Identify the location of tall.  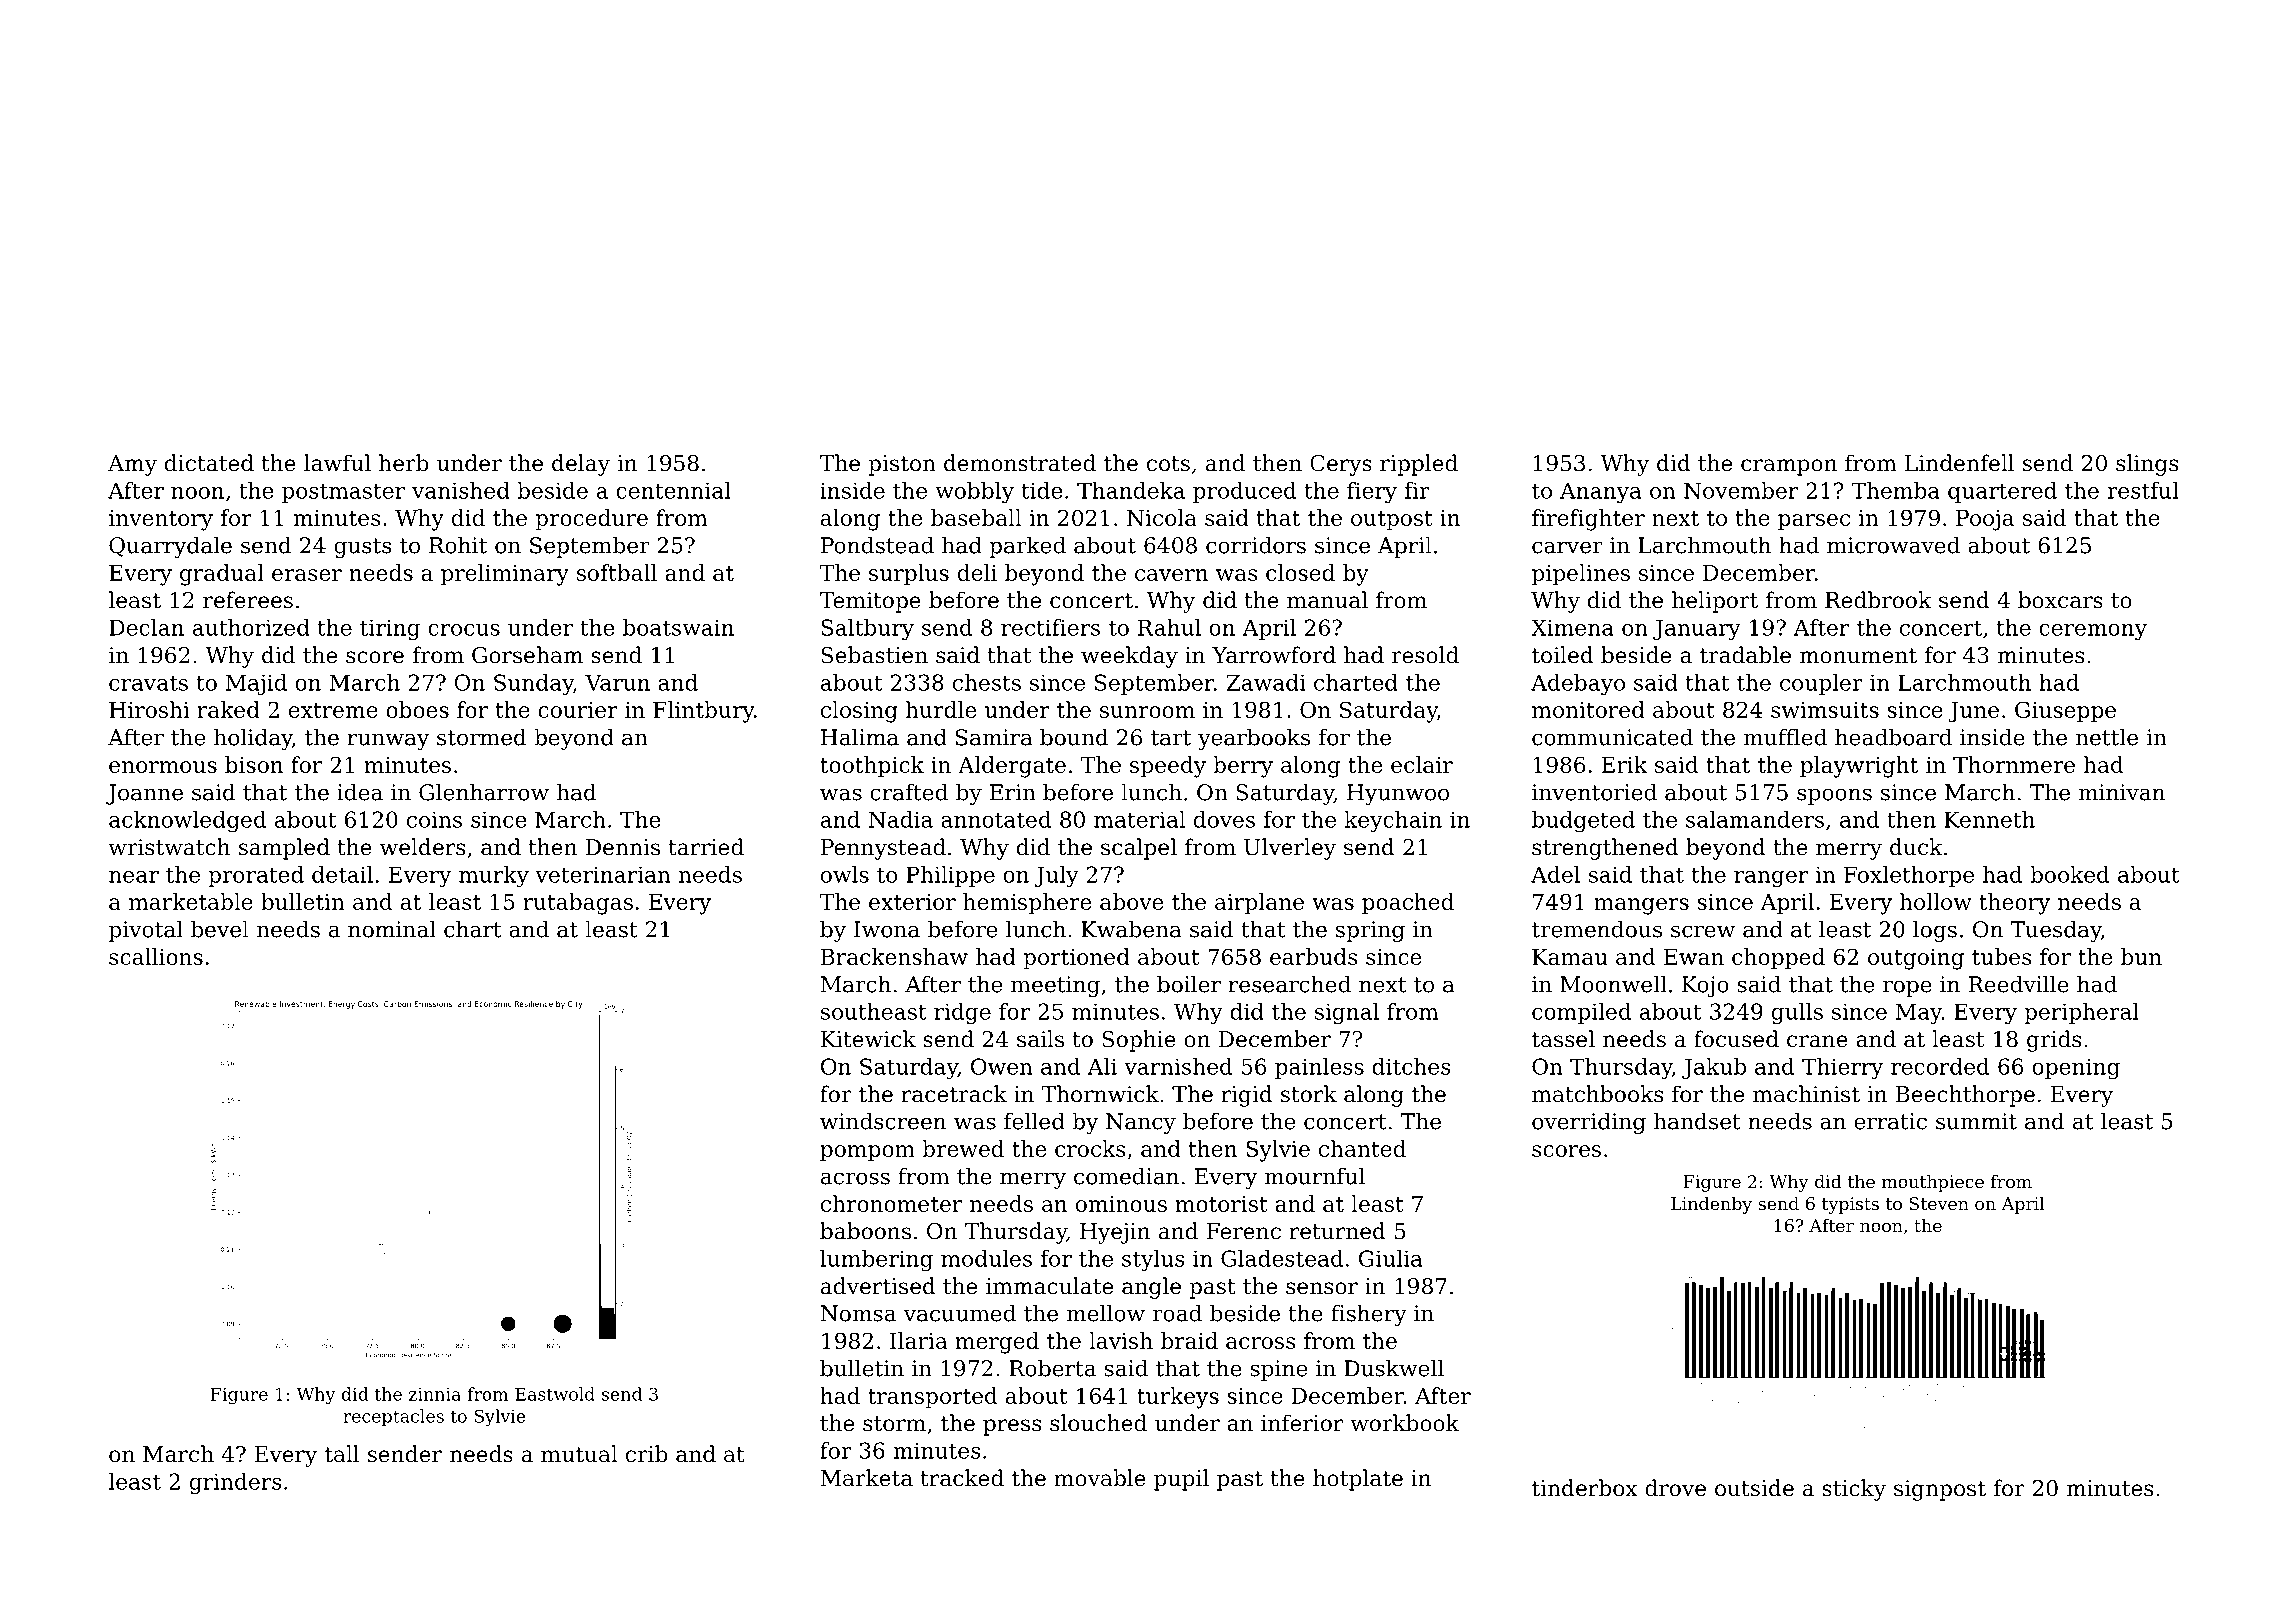
(342, 1454).
